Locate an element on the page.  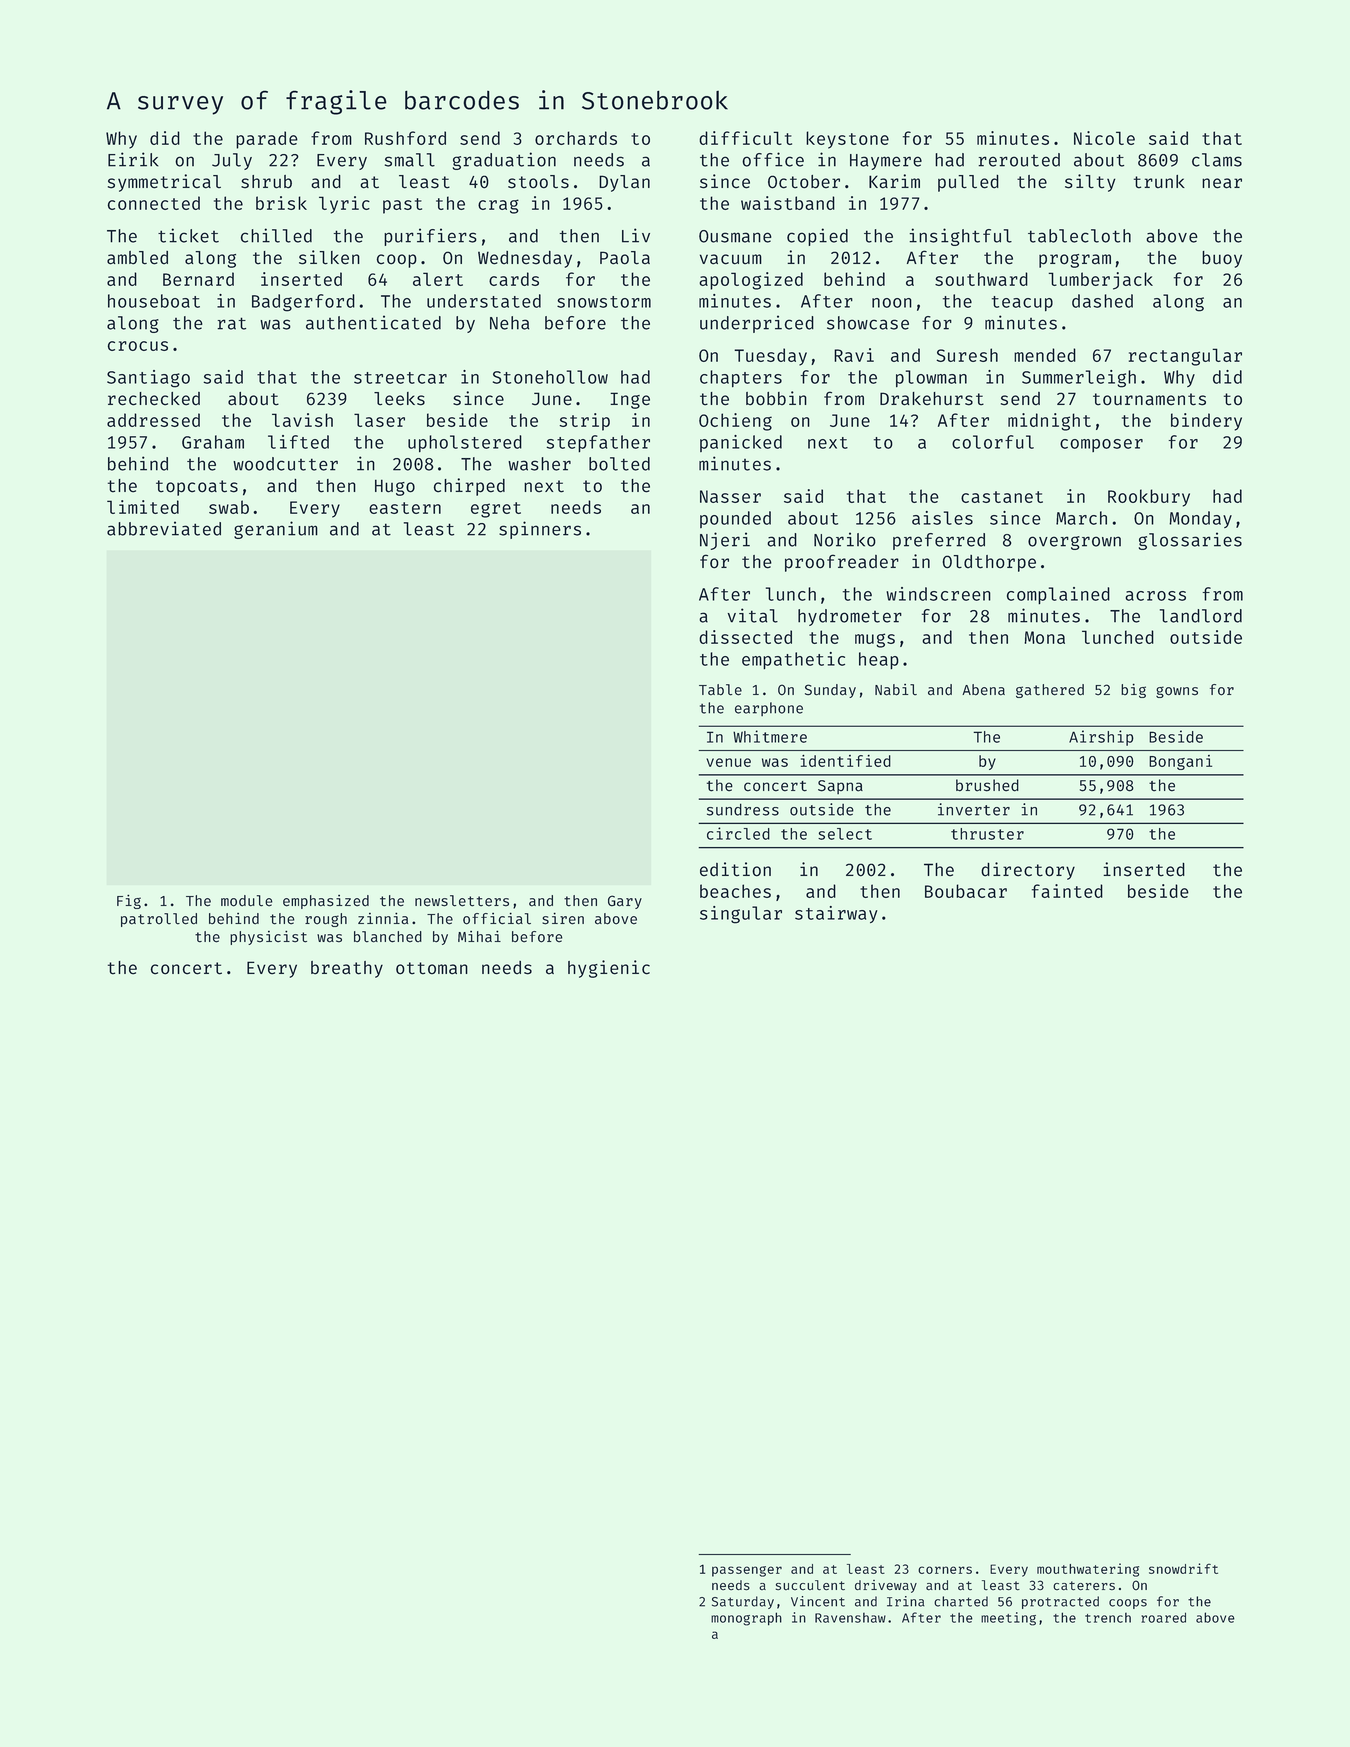
gowns is located at coordinates (1177, 692).
